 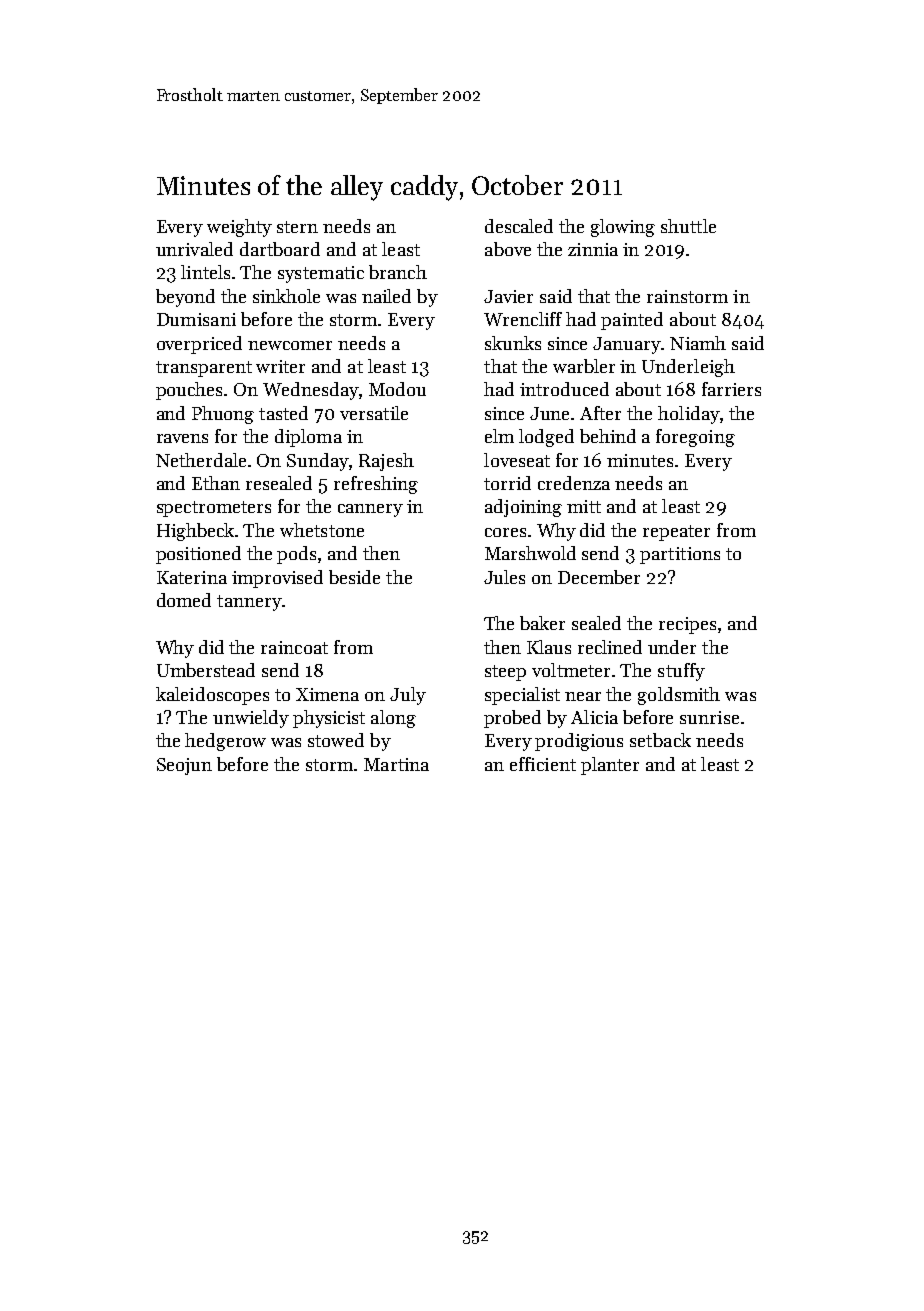 I want to click on recipes, so click(x=687, y=625).
